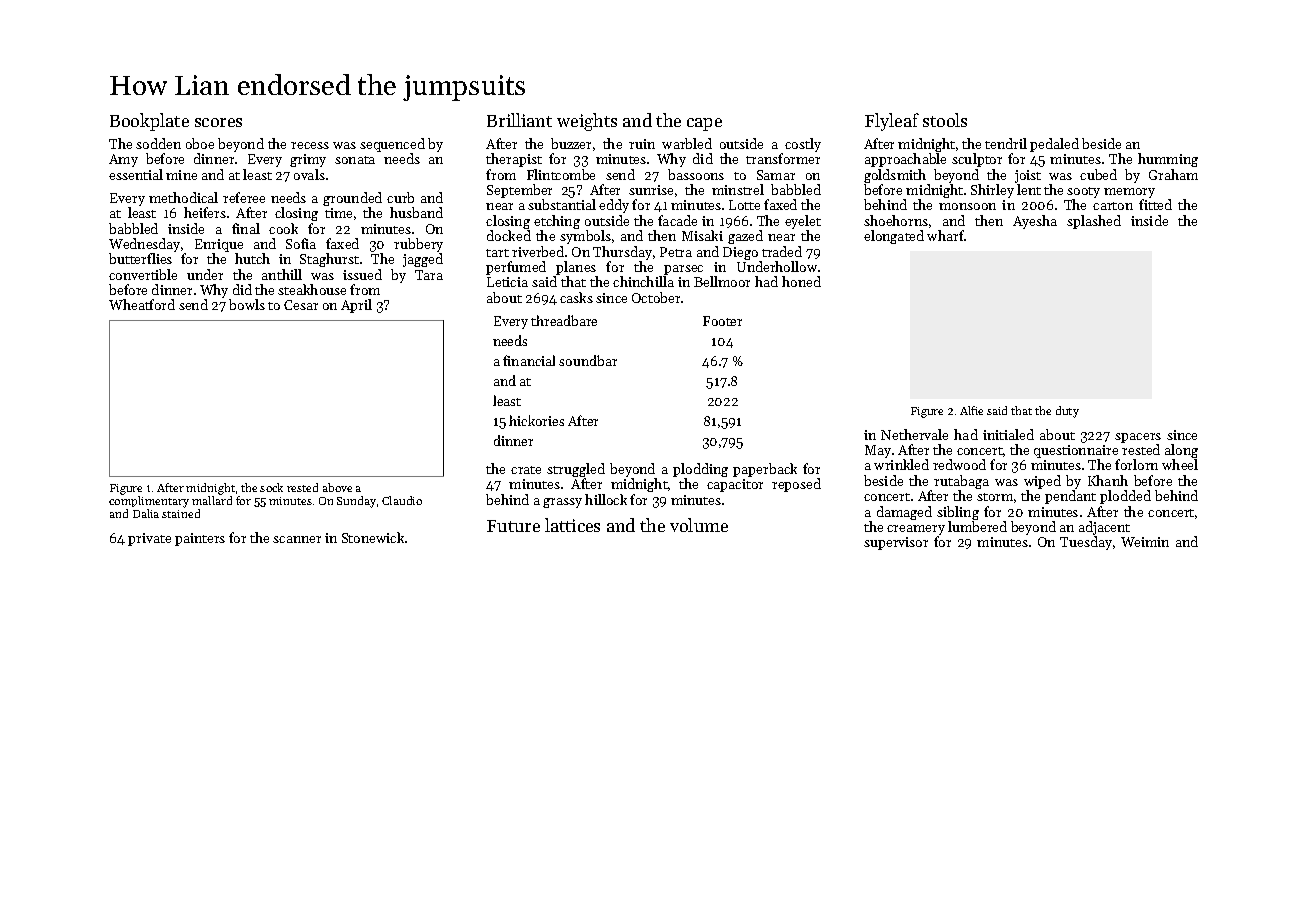 The height and width of the screenshot is (924, 1308). What do you see at coordinates (1094, 222) in the screenshot?
I see `splashed` at bounding box center [1094, 222].
